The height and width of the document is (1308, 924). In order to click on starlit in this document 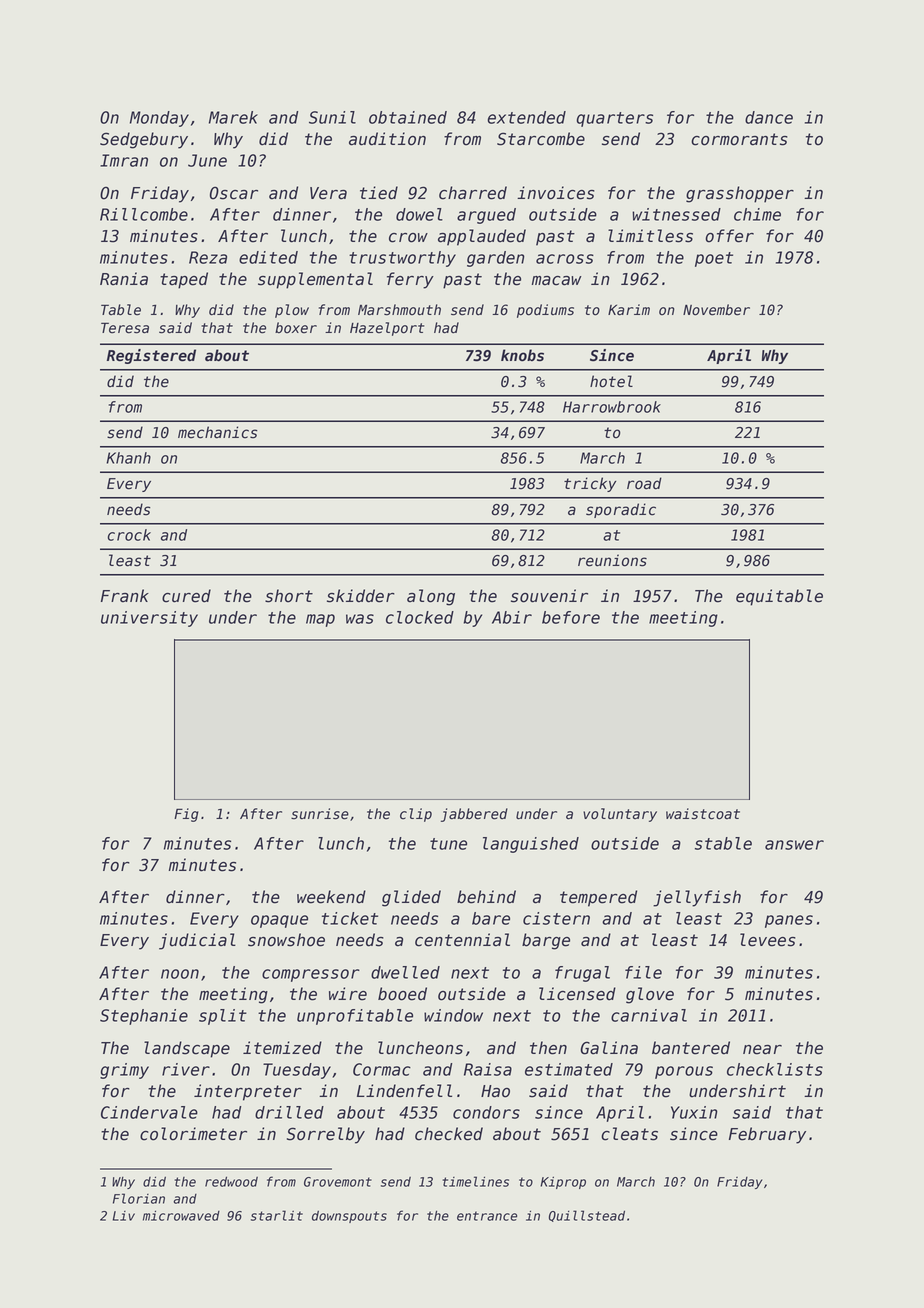, I will do `click(277, 1215)`.
